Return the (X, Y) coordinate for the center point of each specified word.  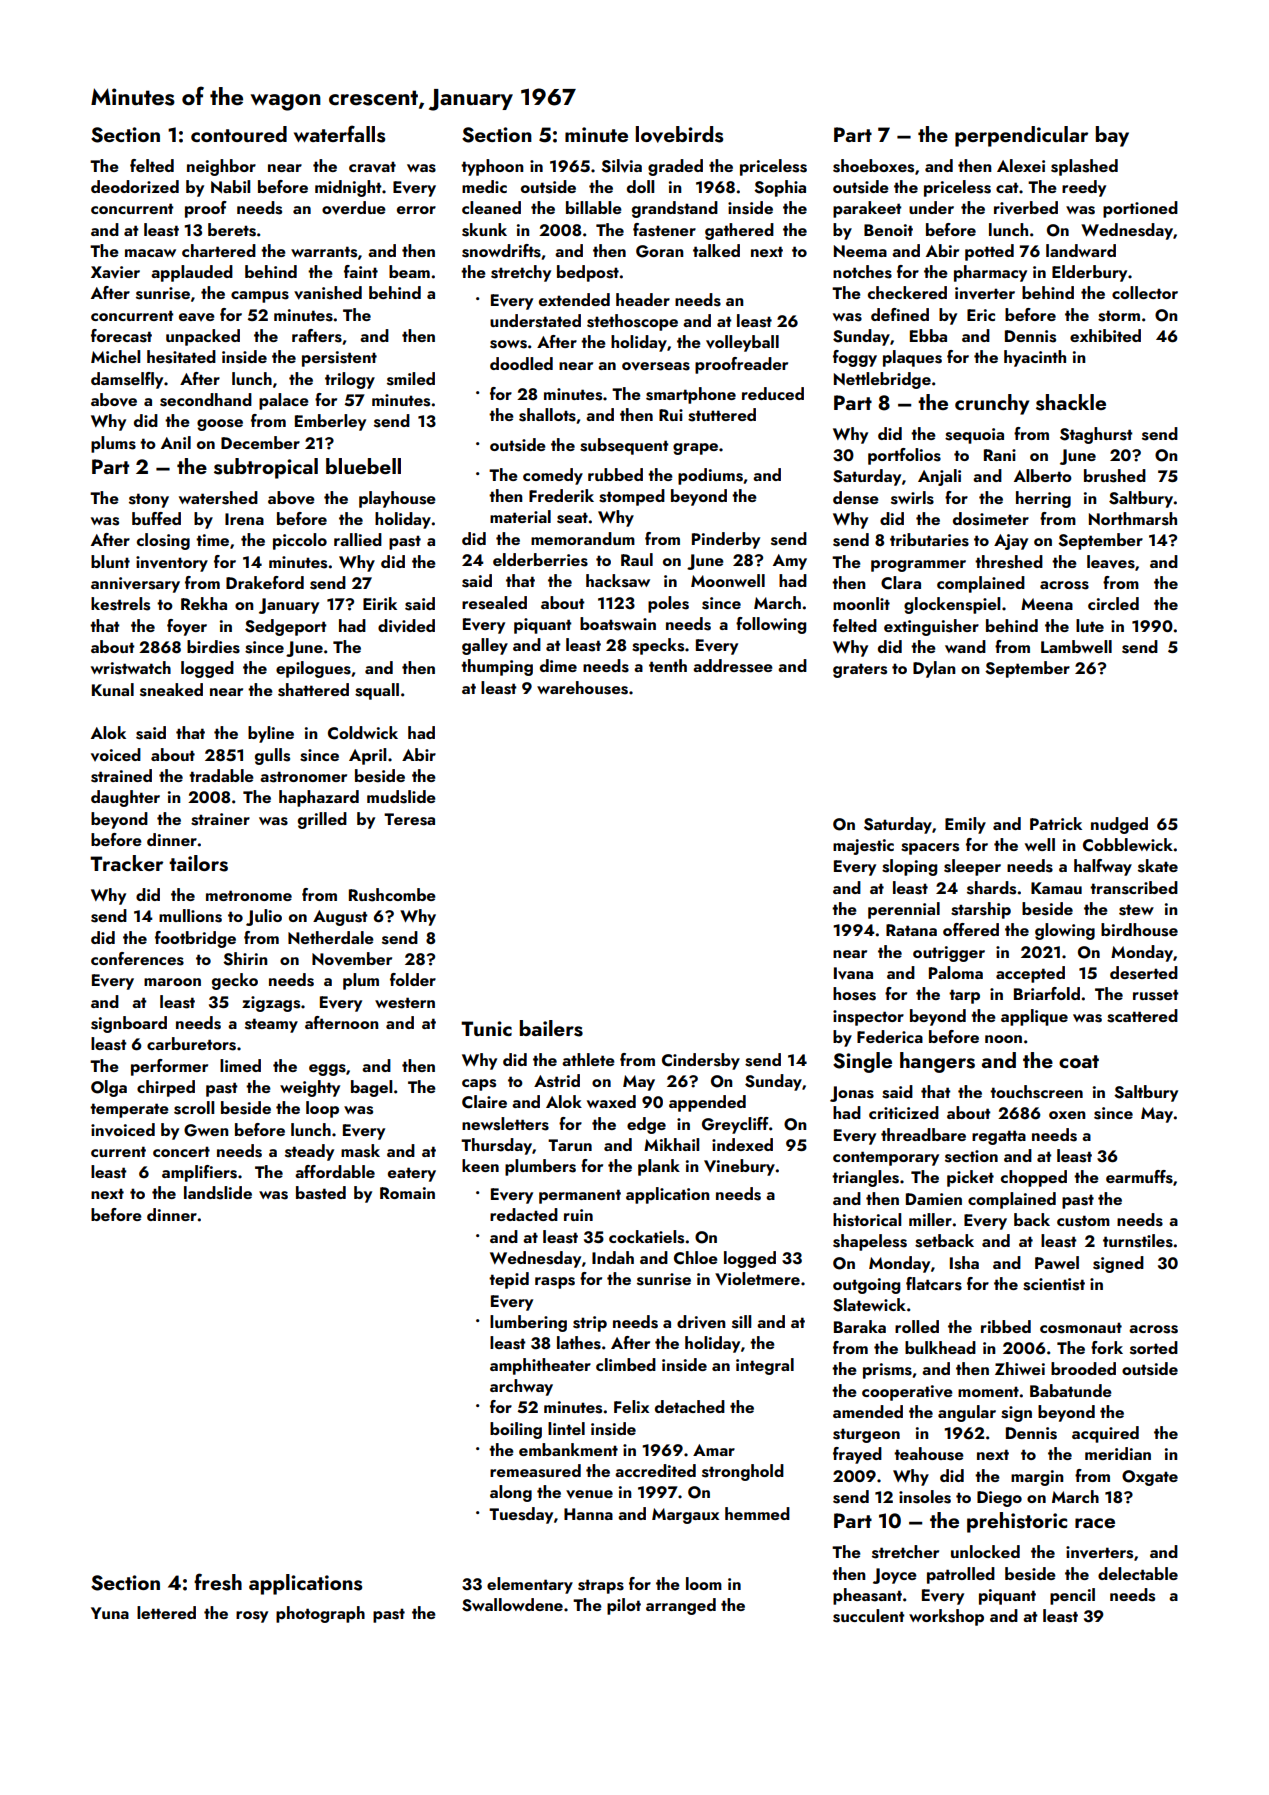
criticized (904, 1112)
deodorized (135, 186)
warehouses (582, 688)
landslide (218, 1193)
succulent (869, 1616)
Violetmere (757, 1278)
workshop (946, 1617)
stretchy (521, 273)
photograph (320, 1614)
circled (1113, 603)
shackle (1071, 402)
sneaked (171, 690)
